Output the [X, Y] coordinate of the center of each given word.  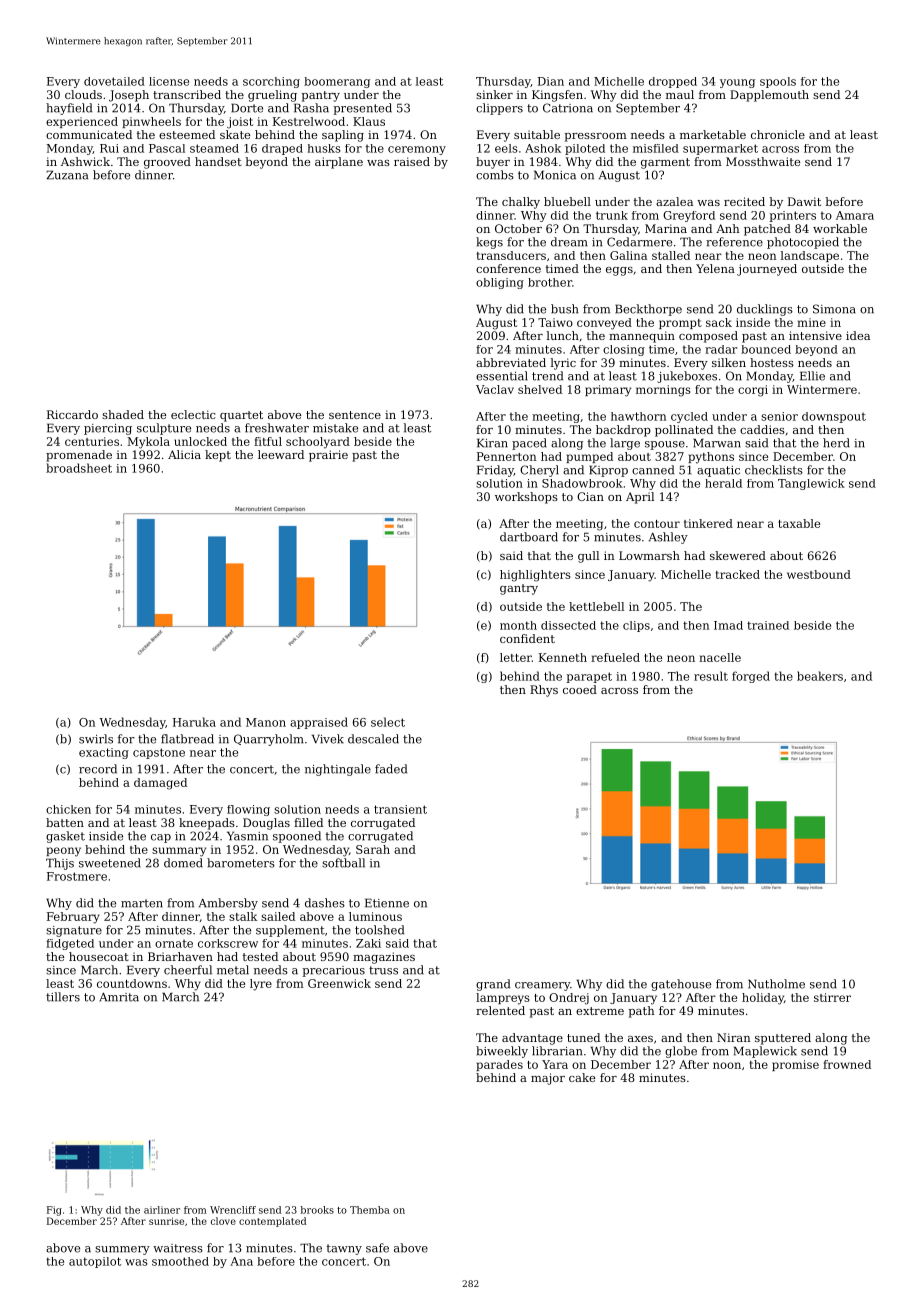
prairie [328, 456]
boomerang [337, 82]
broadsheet [79, 468]
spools [778, 82]
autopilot [95, 1262]
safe [377, 1248]
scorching [271, 82]
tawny [344, 1249]
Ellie [812, 376]
